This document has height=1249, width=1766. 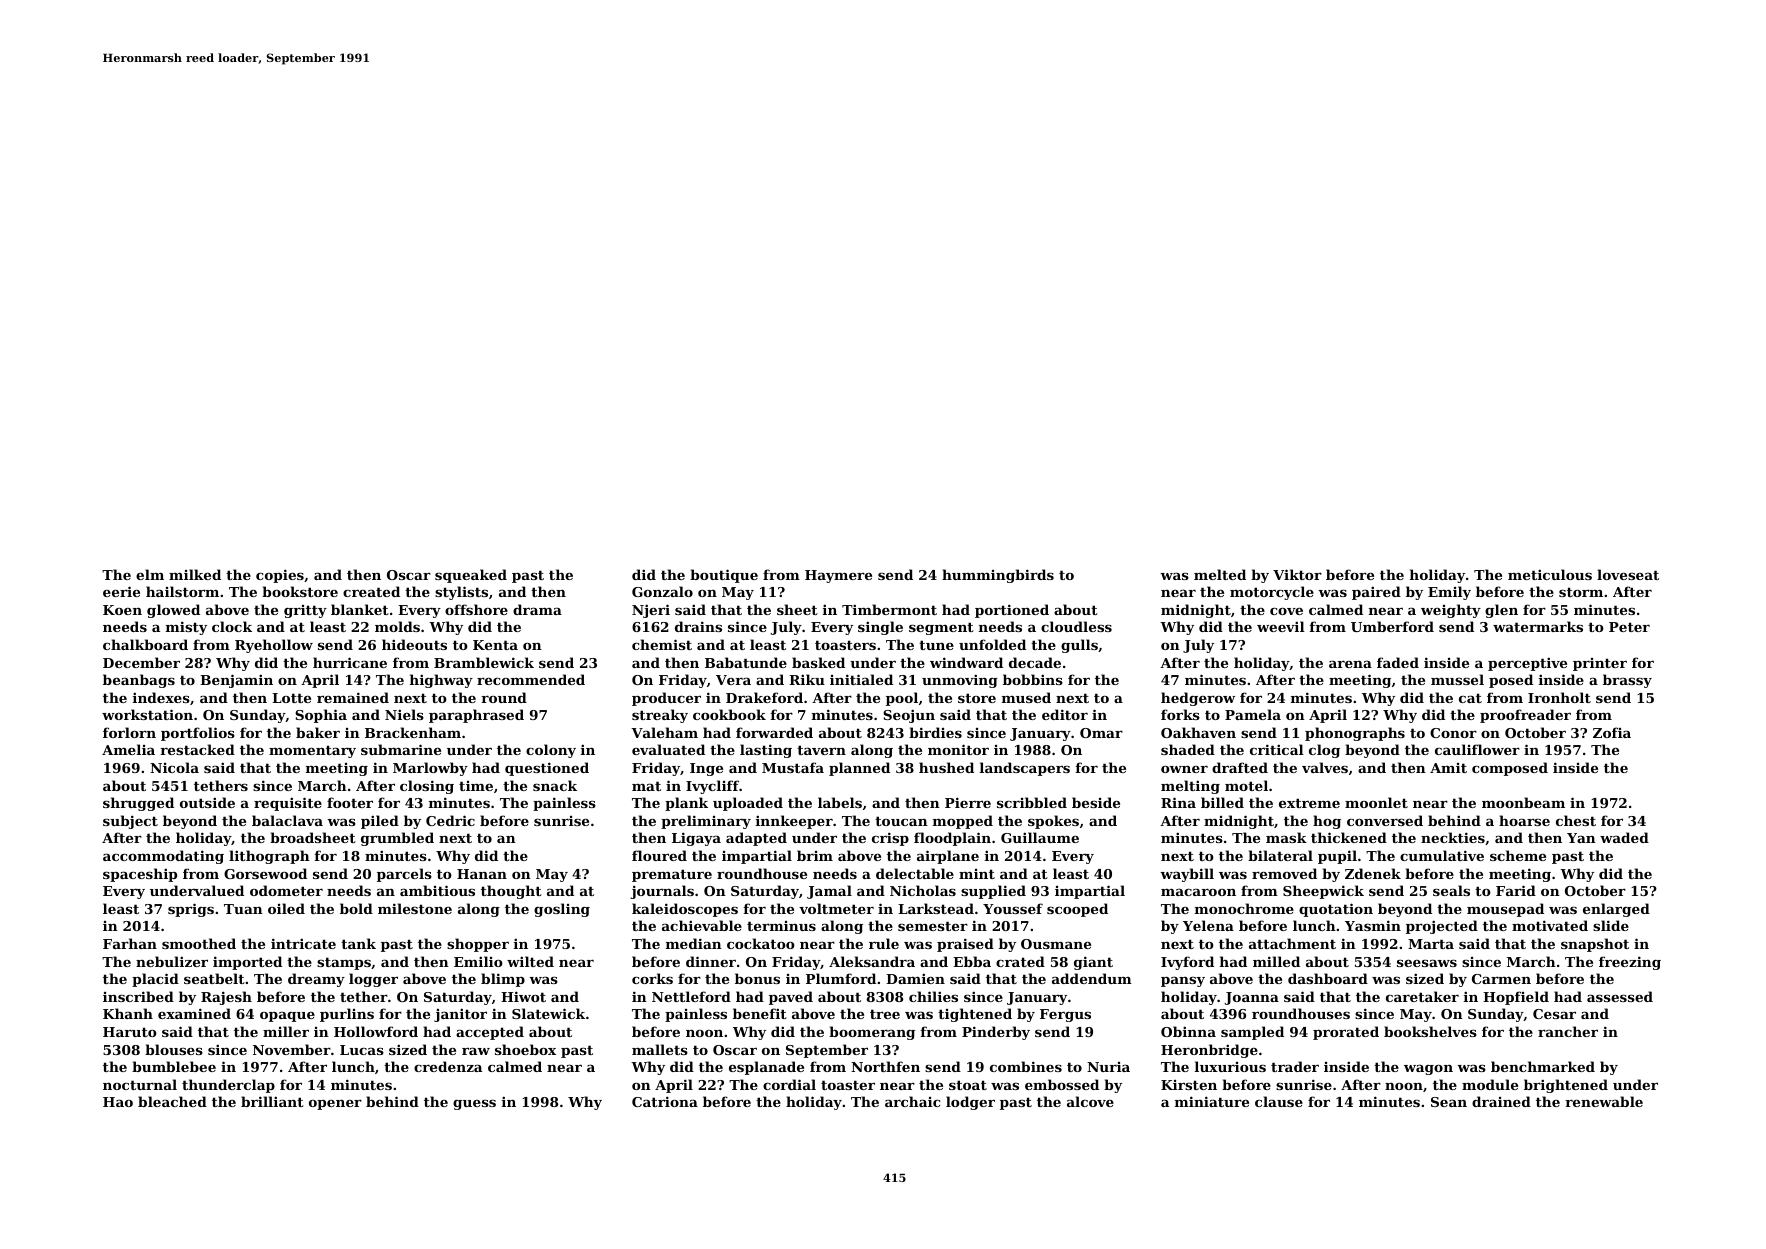 I want to click on Cesar, so click(x=1554, y=1014).
